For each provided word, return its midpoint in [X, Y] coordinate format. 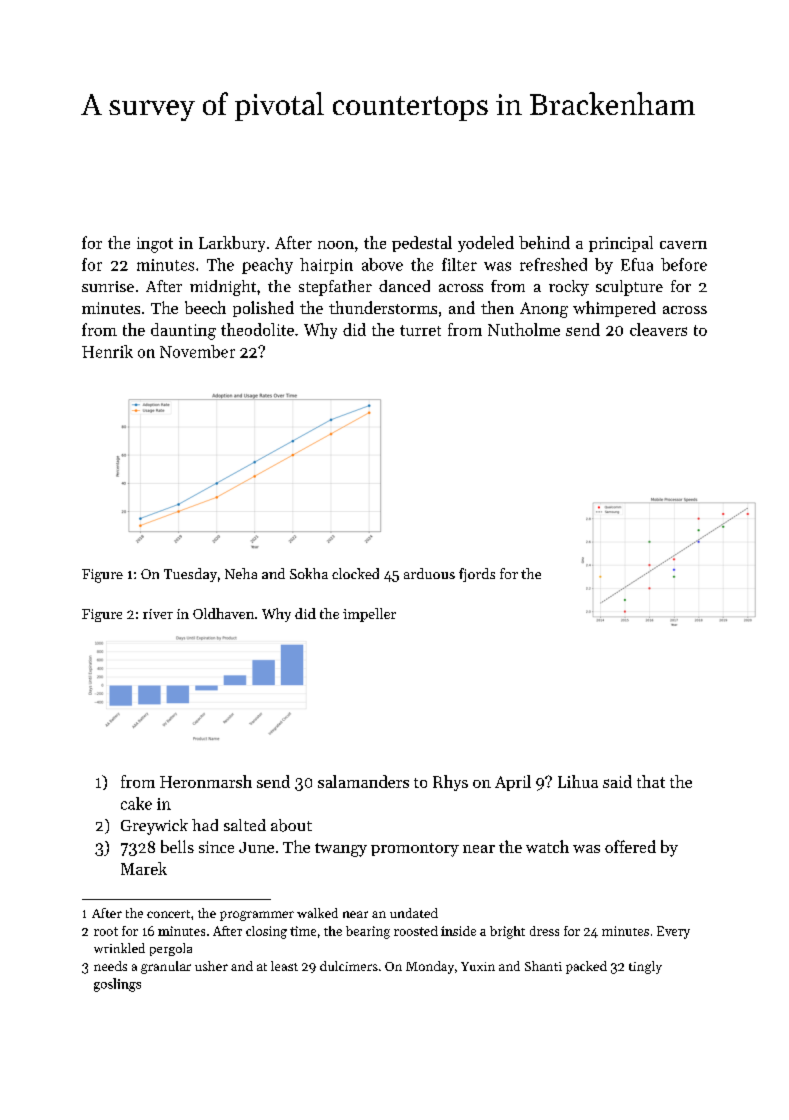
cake [136, 803]
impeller [369, 615]
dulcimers [349, 966]
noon [336, 245]
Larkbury [232, 244]
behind [544, 242]
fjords [477, 575]
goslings [117, 985]
